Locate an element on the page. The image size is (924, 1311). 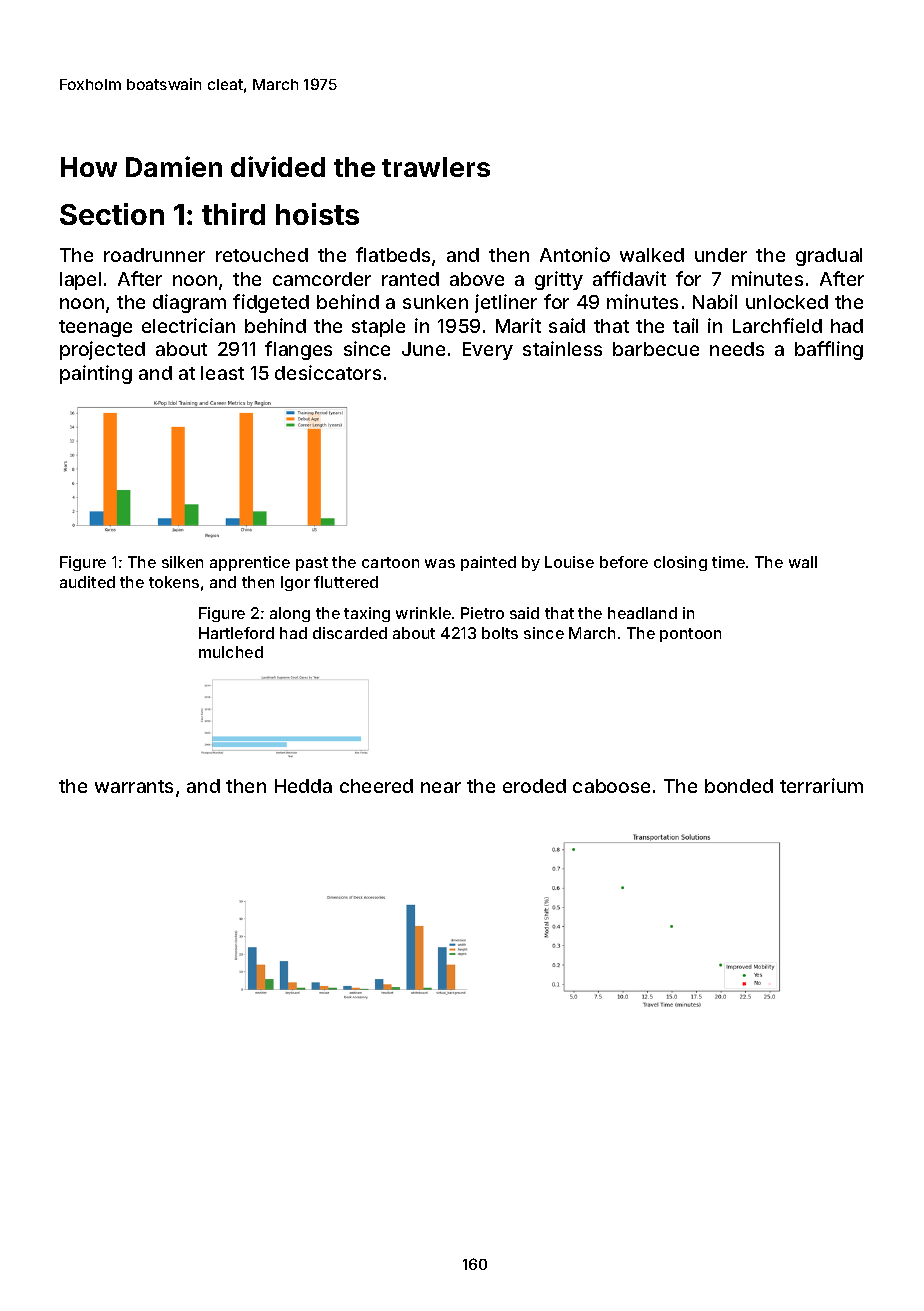
warrants is located at coordinates (134, 786).
